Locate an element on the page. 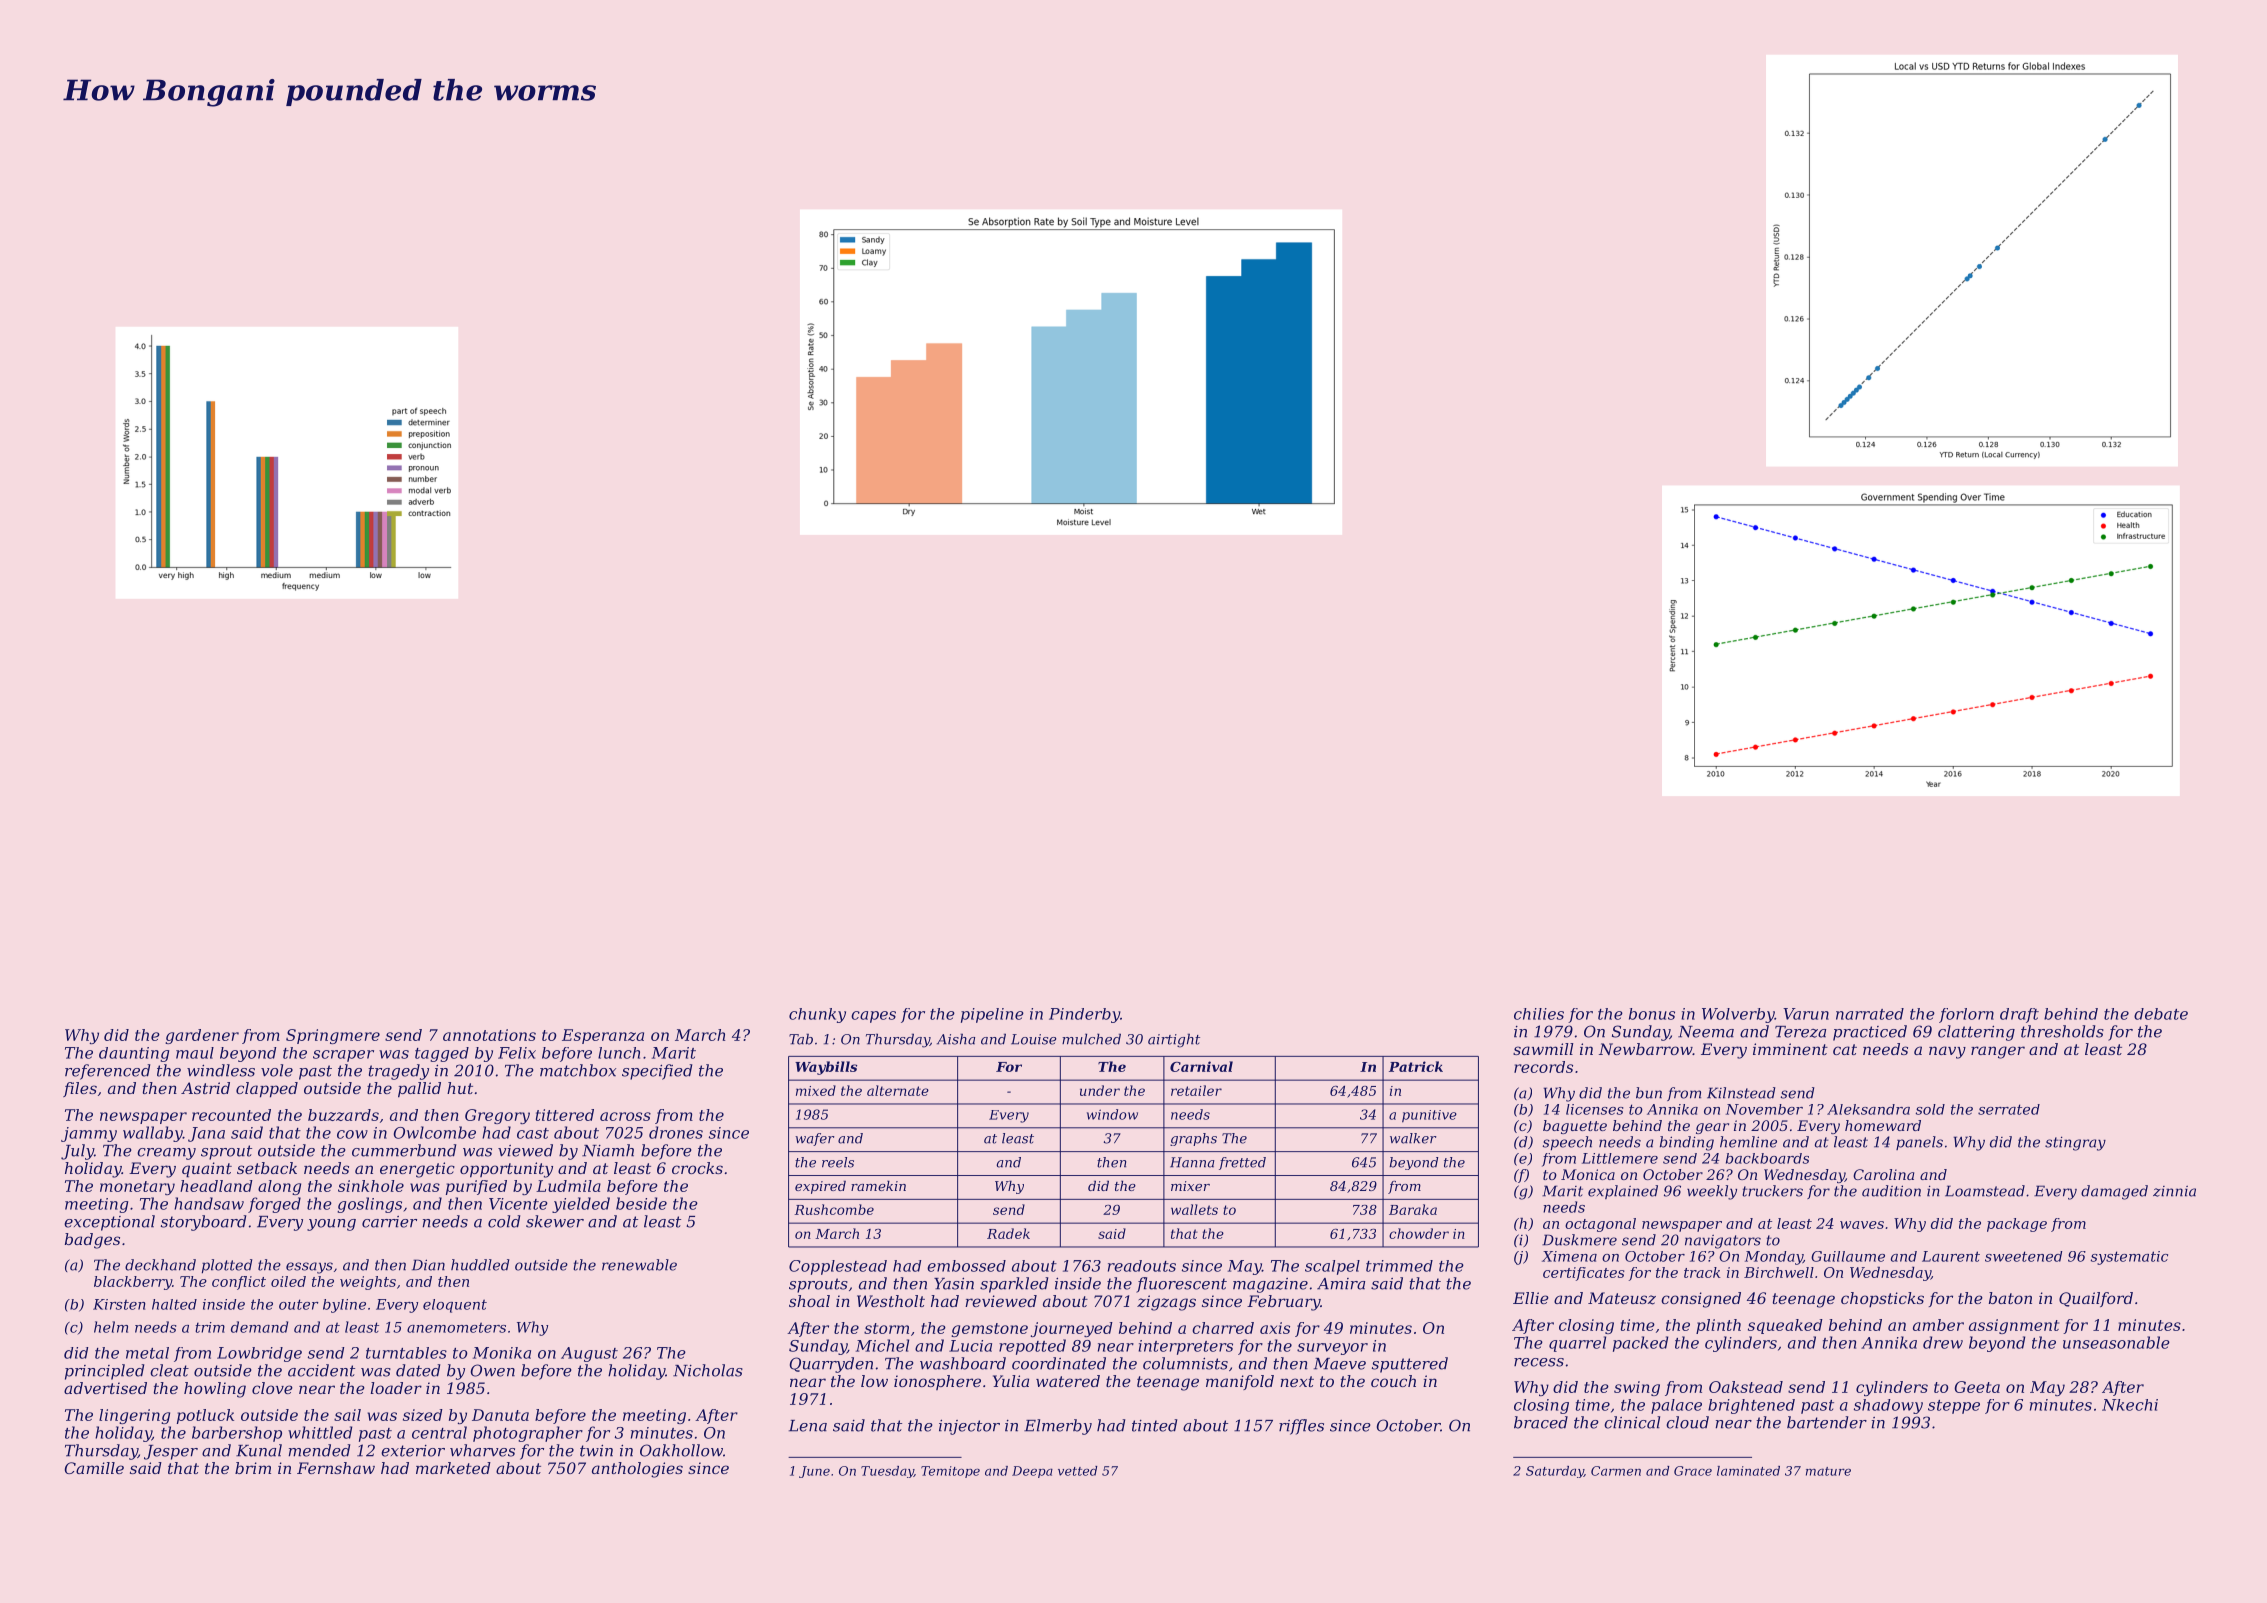  chunky is located at coordinates (817, 1015).
